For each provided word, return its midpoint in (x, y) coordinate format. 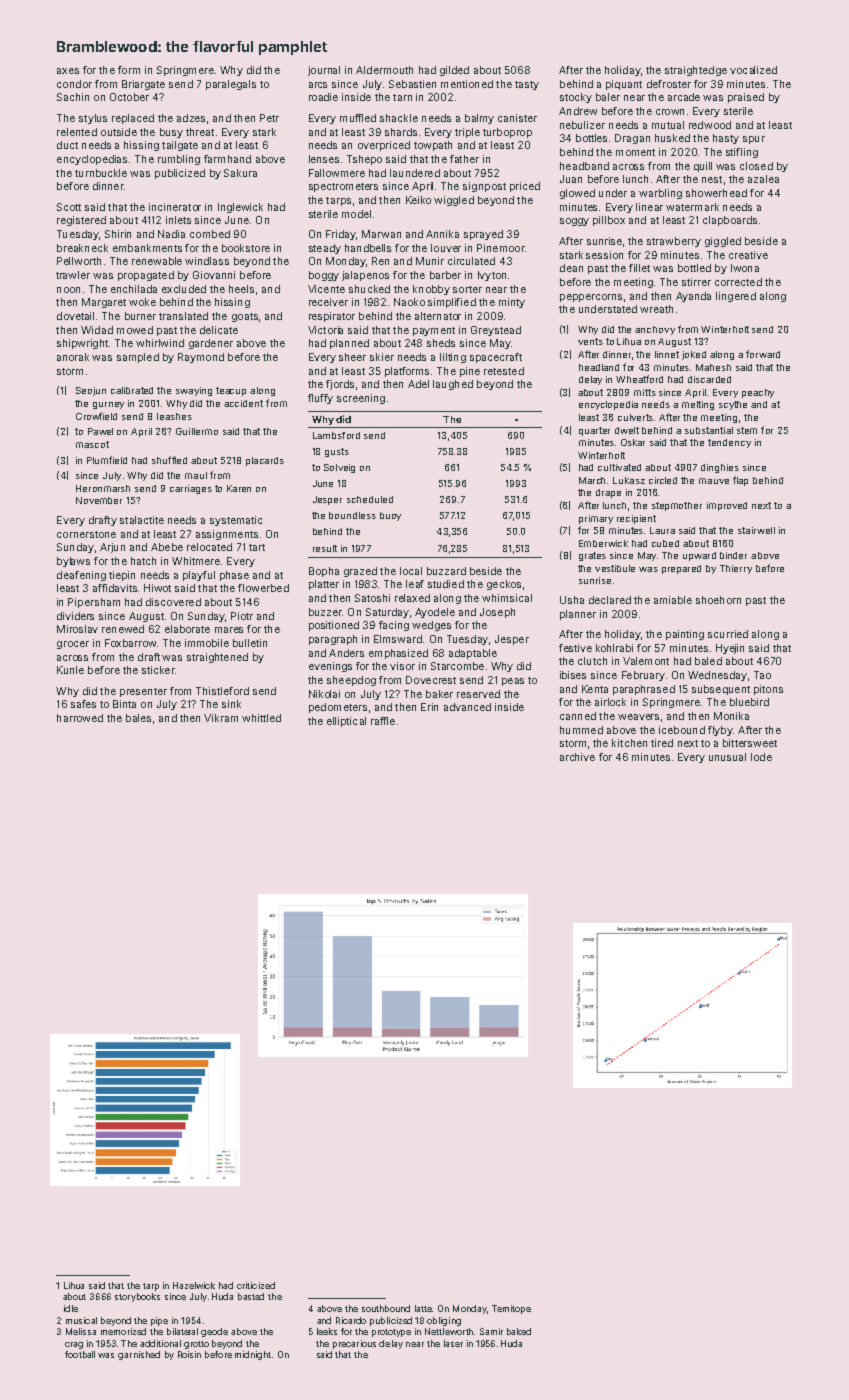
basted (251, 1296)
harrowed (80, 718)
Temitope (511, 1309)
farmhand (227, 159)
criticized (256, 1285)
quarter (594, 431)
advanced (467, 707)
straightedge (696, 71)
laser (453, 1343)
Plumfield (107, 460)
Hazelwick (194, 1285)
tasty (527, 85)
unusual (727, 757)
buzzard (446, 571)
